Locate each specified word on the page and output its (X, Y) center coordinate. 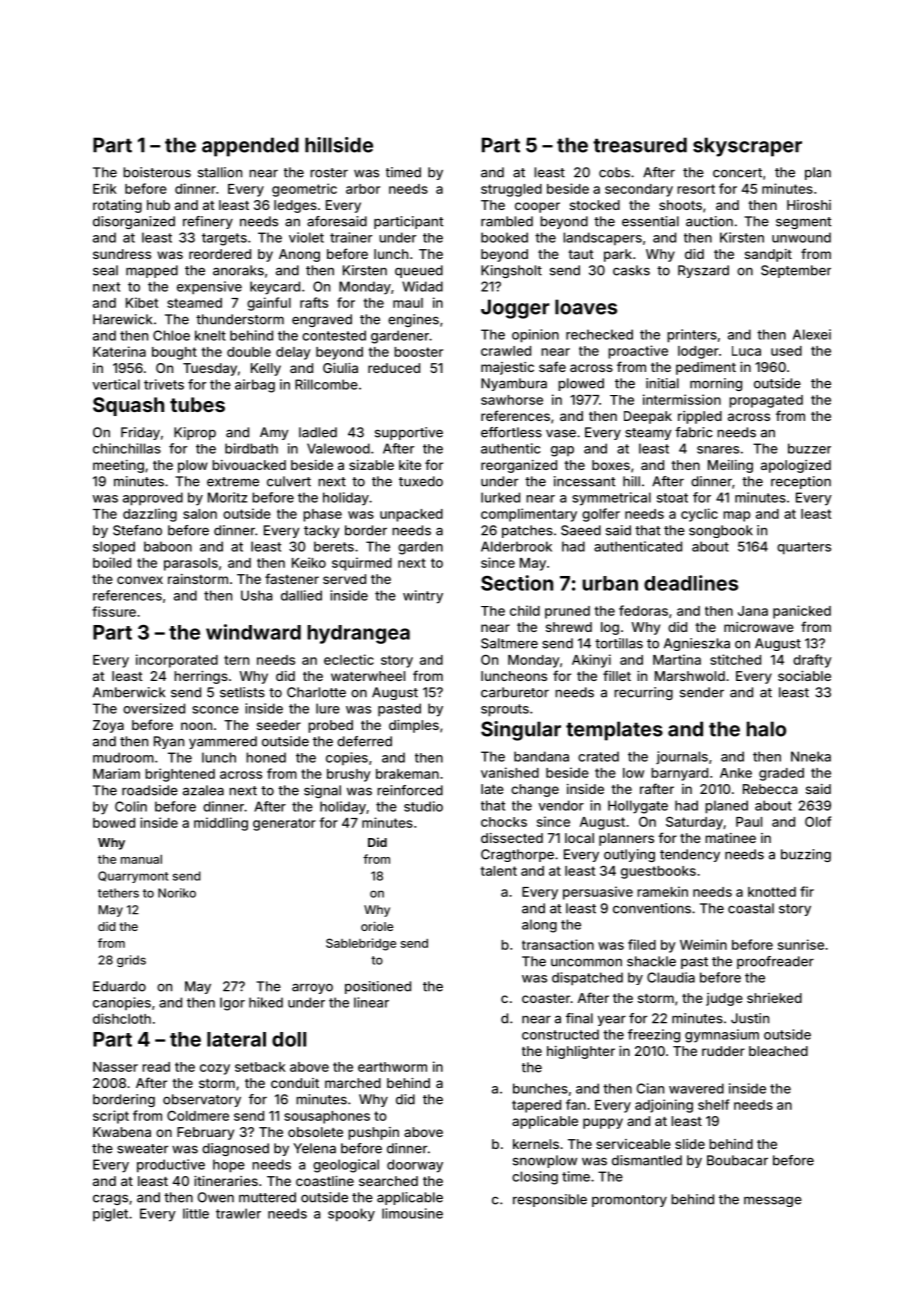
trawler (238, 1213)
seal (105, 270)
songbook (721, 531)
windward (253, 632)
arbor (363, 189)
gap (562, 451)
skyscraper (747, 147)
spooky (351, 1215)
